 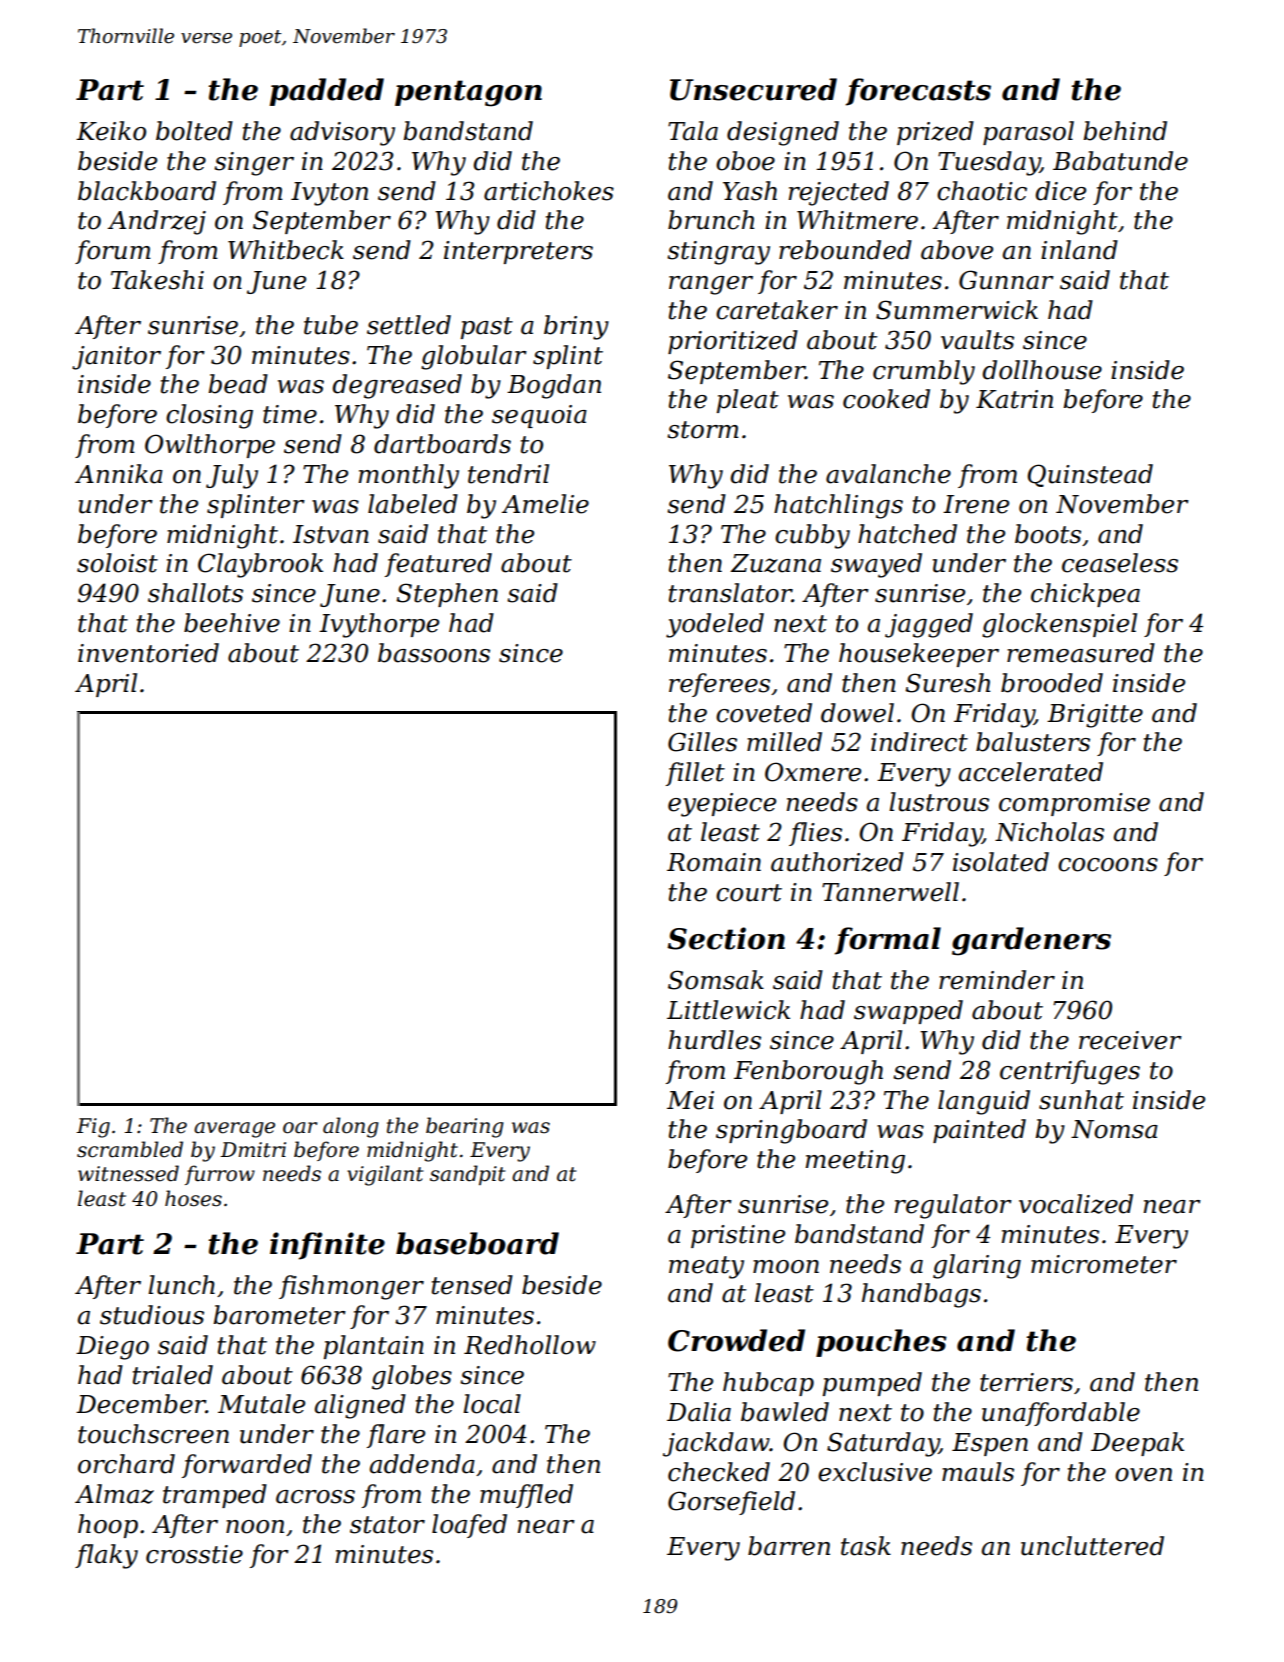 I want to click on Keiko, so click(x=111, y=131).
